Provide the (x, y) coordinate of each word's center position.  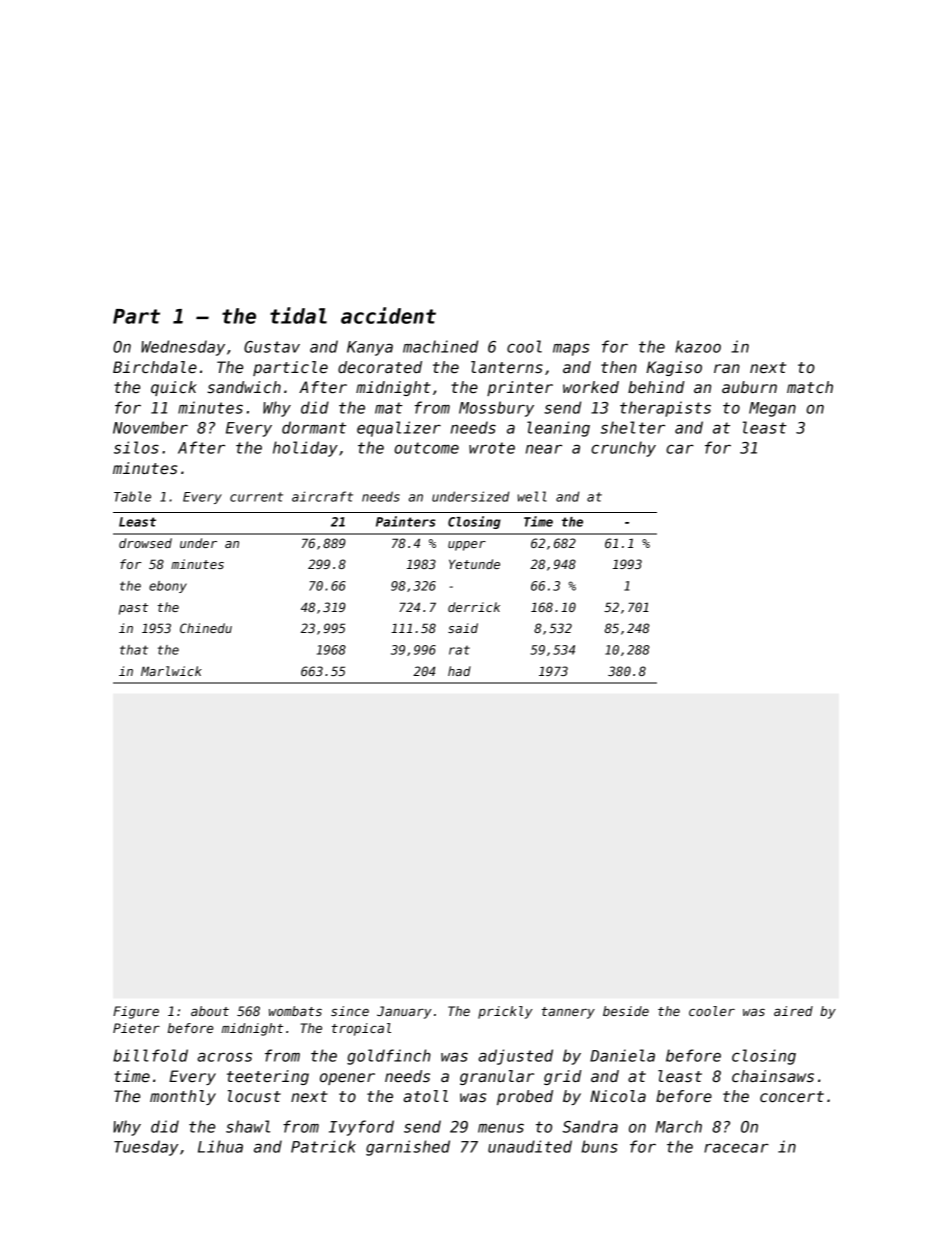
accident (388, 315)
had (459, 671)
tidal (298, 315)
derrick (474, 607)
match (810, 387)
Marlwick (171, 671)
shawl (248, 1126)
